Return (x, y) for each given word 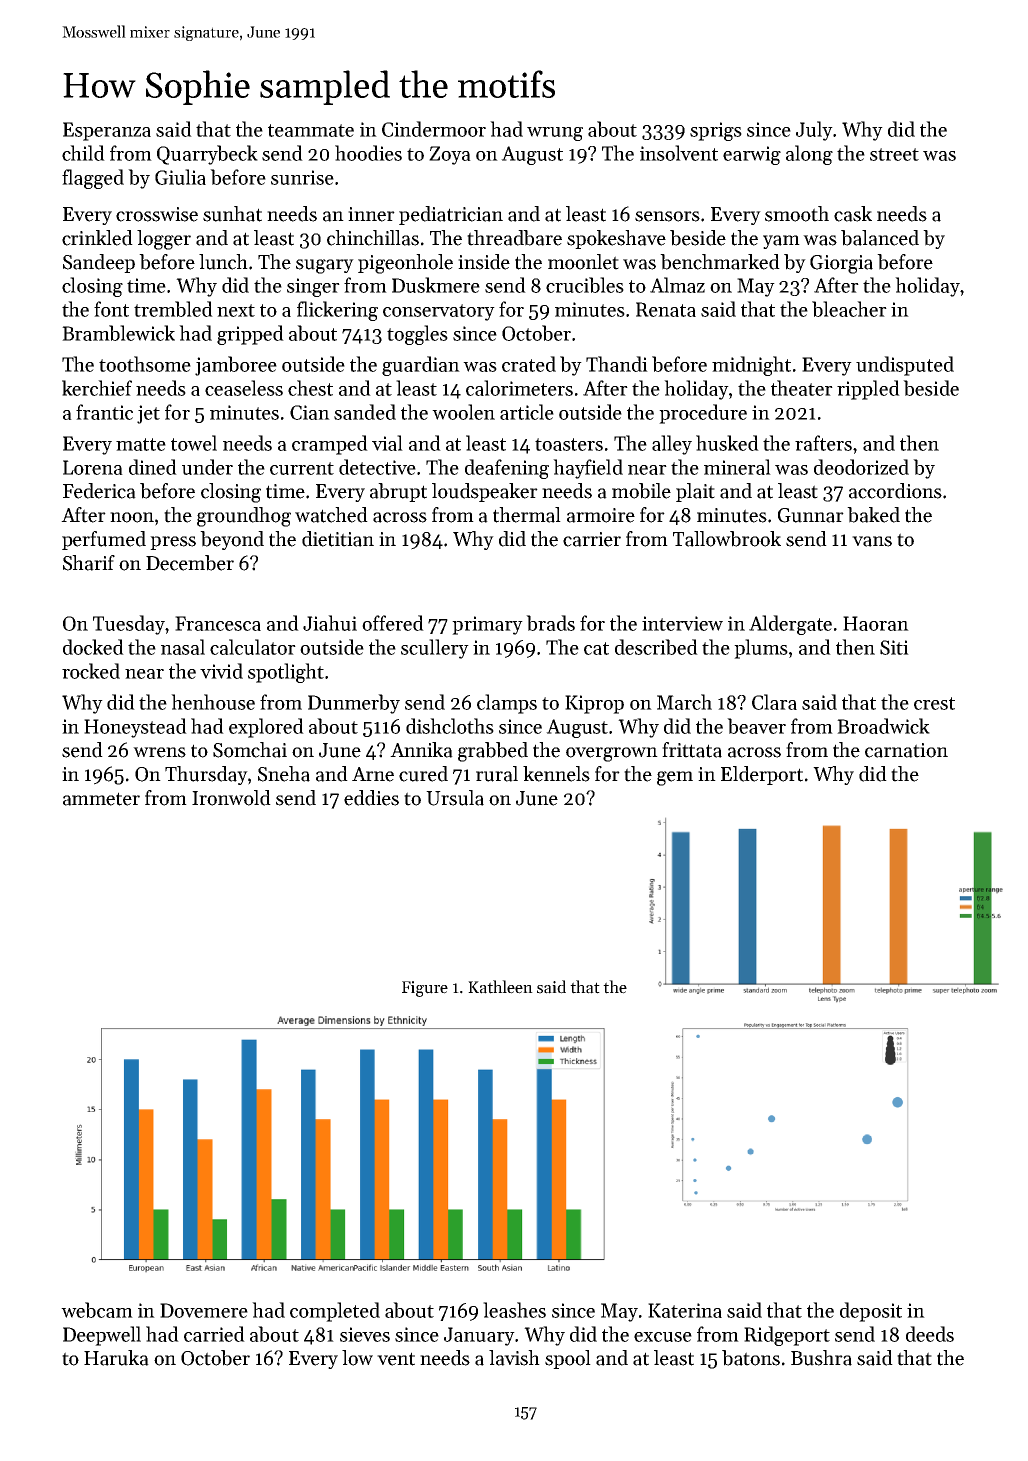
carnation (906, 750)
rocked (91, 671)
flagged (93, 179)
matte (141, 444)
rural (497, 774)
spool (568, 1359)
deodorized (861, 467)
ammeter (101, 799)
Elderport (762, 775)
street (894, 154)
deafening (507, 469)
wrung (555, 134)
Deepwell (102, 1336)
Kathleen (500, 987)
